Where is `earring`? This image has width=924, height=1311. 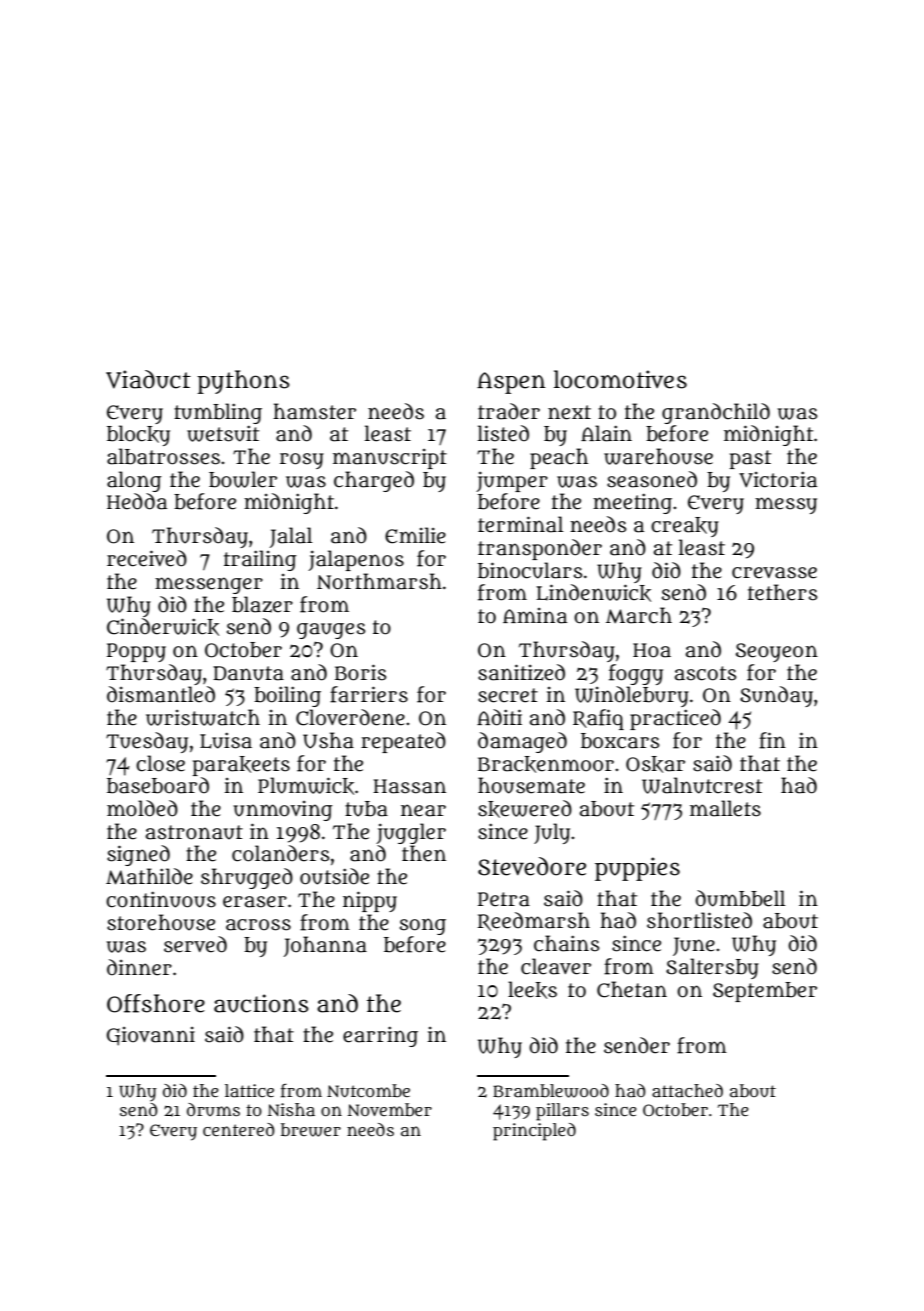 earring is located at coordinates (380, 1036).
